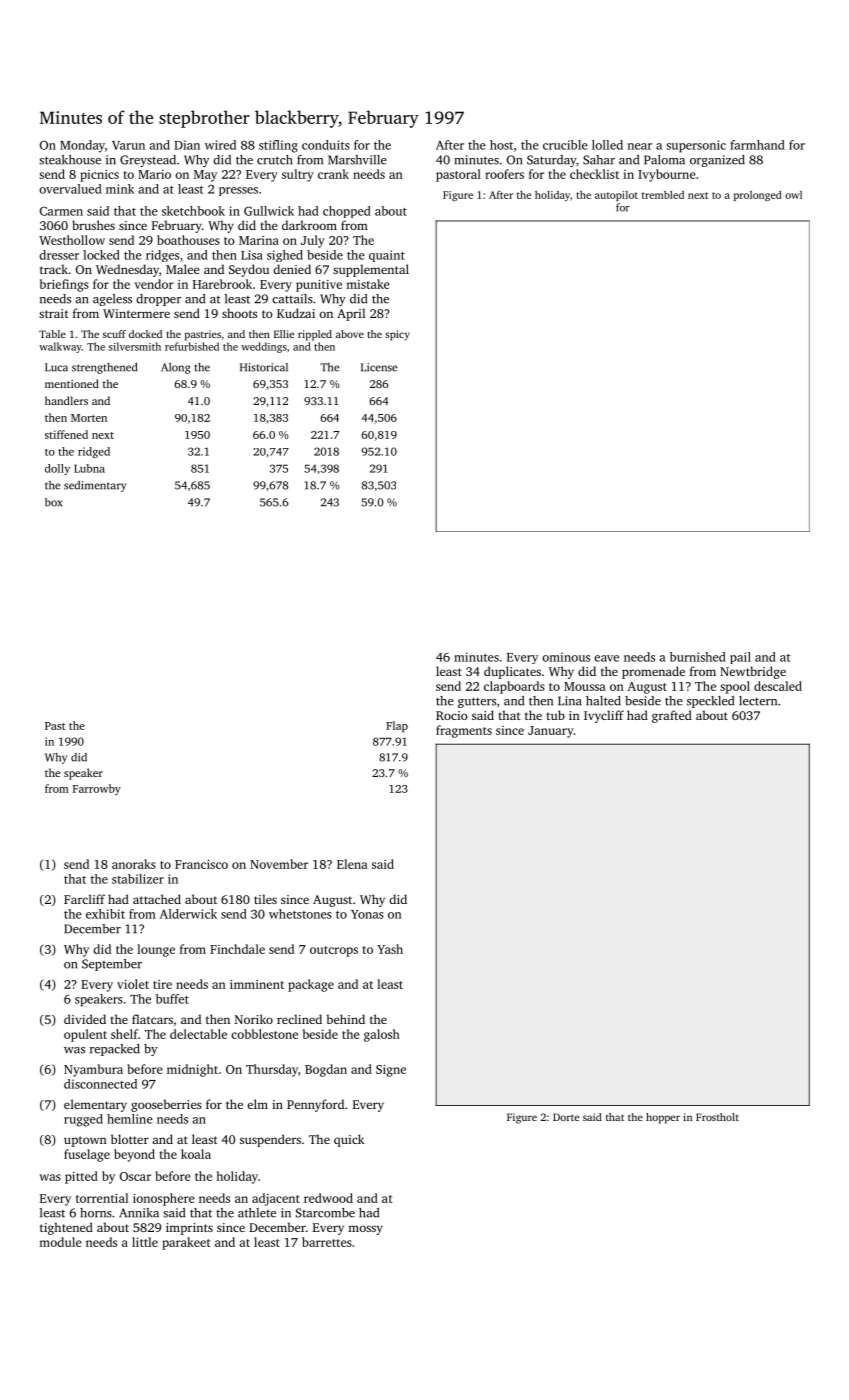 The height and width of the document is (1400, 849). What do you see at coordinates (357, 160) in the document?
I see `Marshville` at bounding box center [357, 160].
